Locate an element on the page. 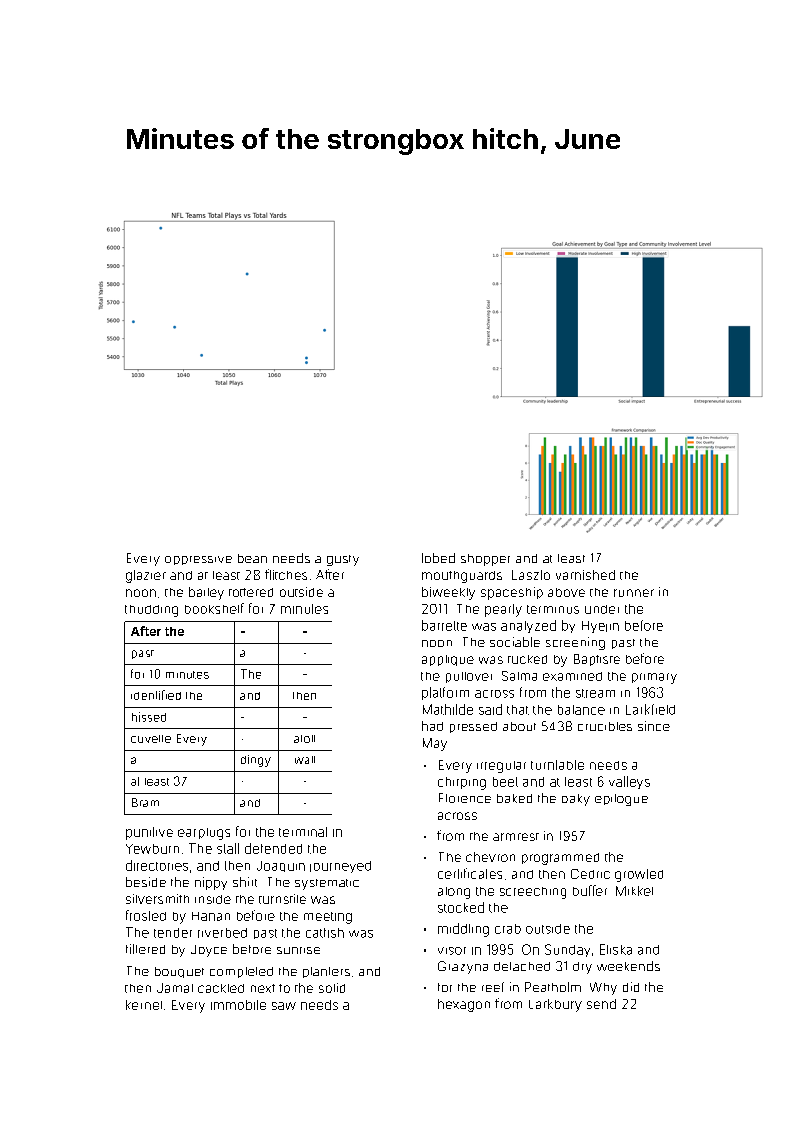 Image resolution: width=803 pixels, height=1139 pixels. glazier is located at coordinates (146, 576).
